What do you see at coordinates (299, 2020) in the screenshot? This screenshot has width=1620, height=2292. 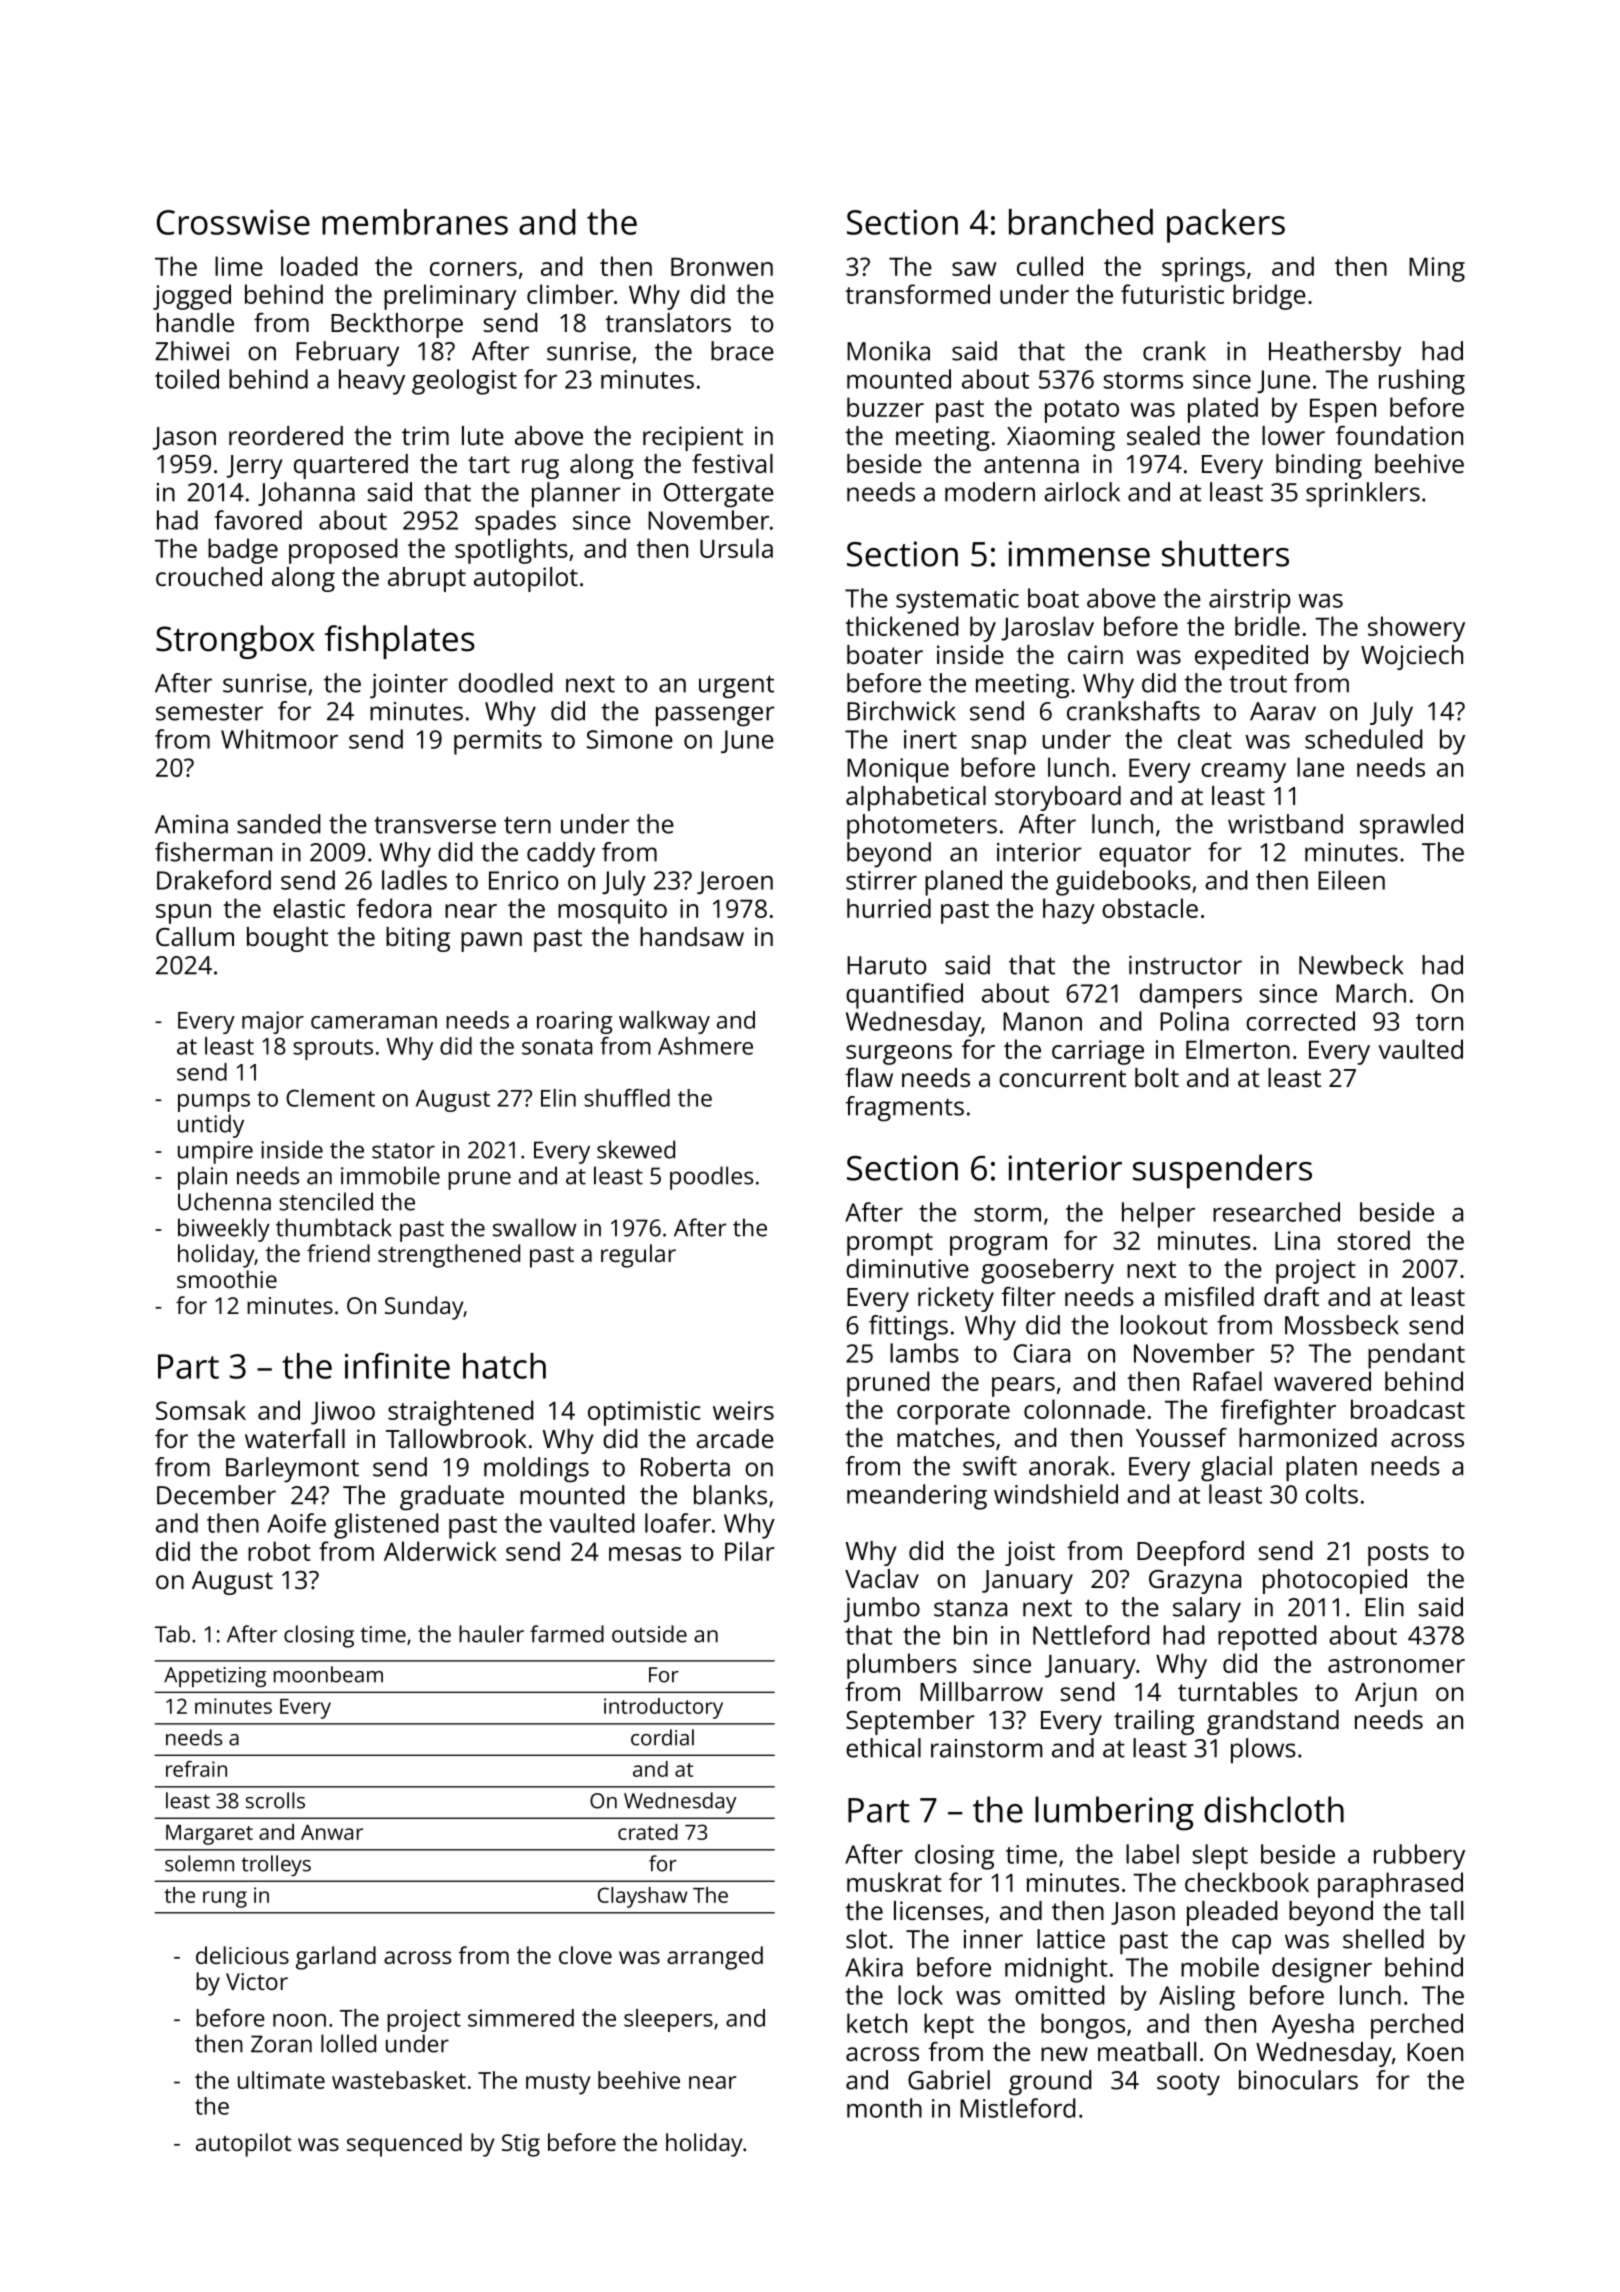 I see `noon` at bounding box center [299, 2020].
